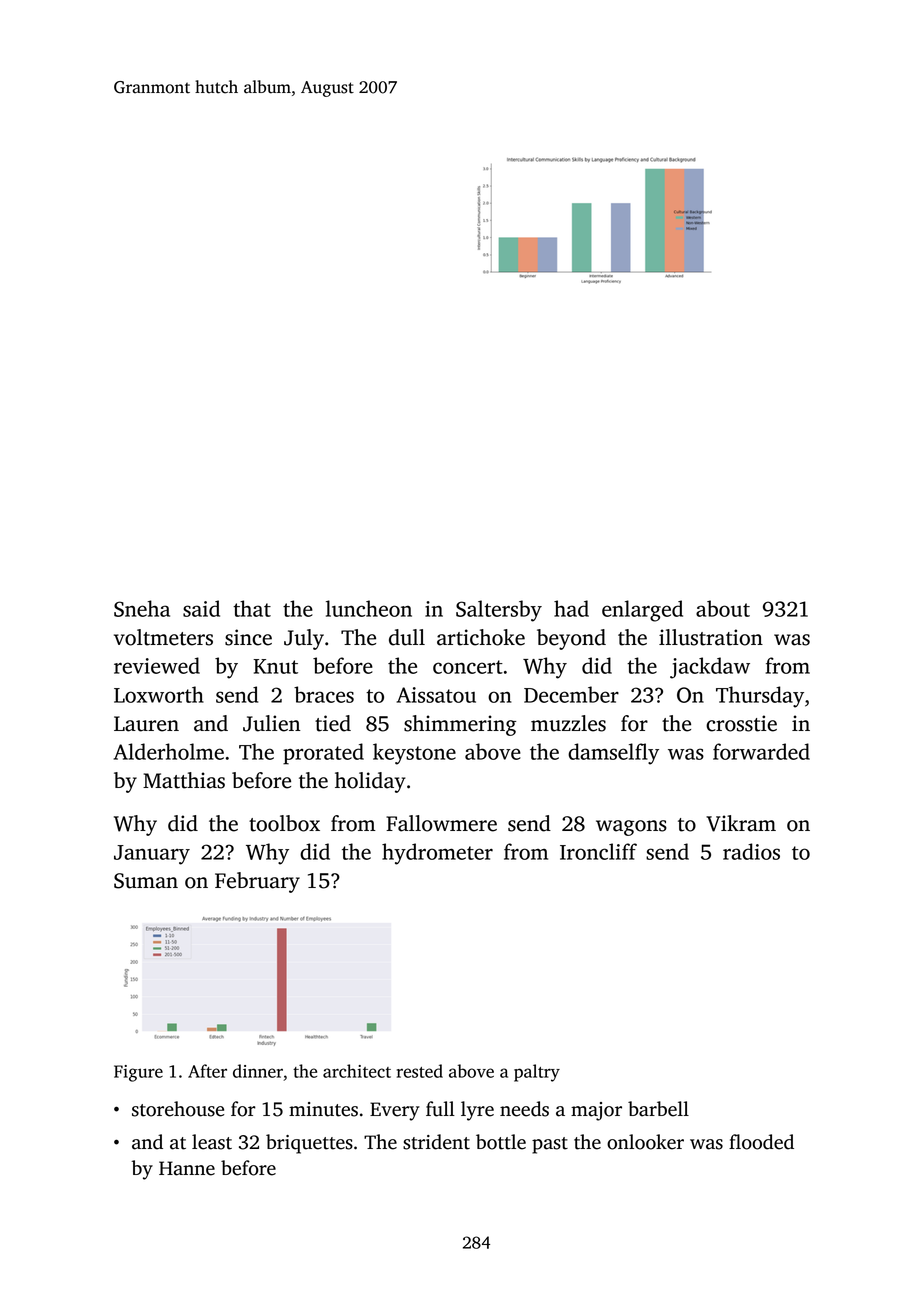  Describe the element at coordinates (187, 1168) in the page. I see `Hanne` at that location.
